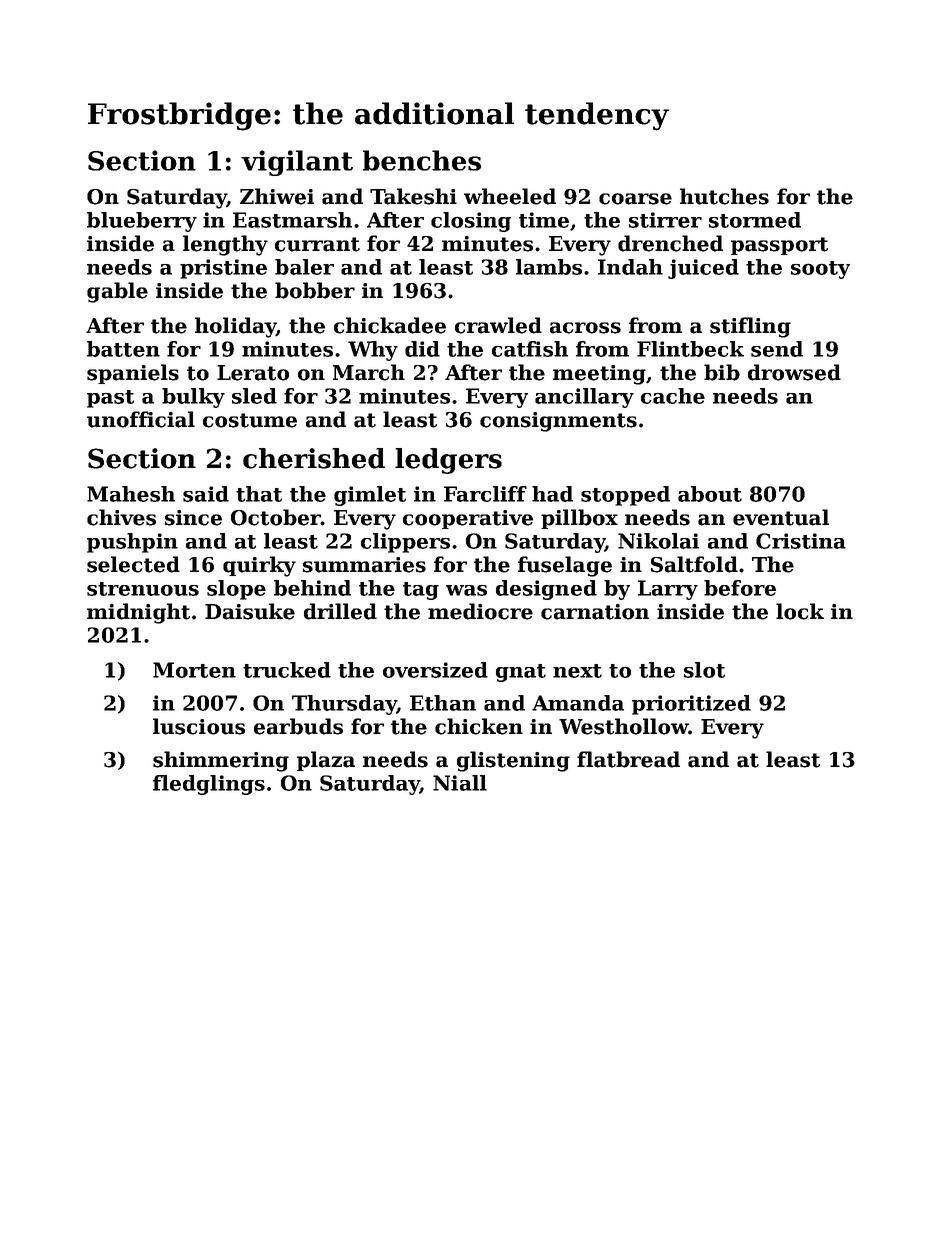  I want to click on sooty, so click(820, 270).
